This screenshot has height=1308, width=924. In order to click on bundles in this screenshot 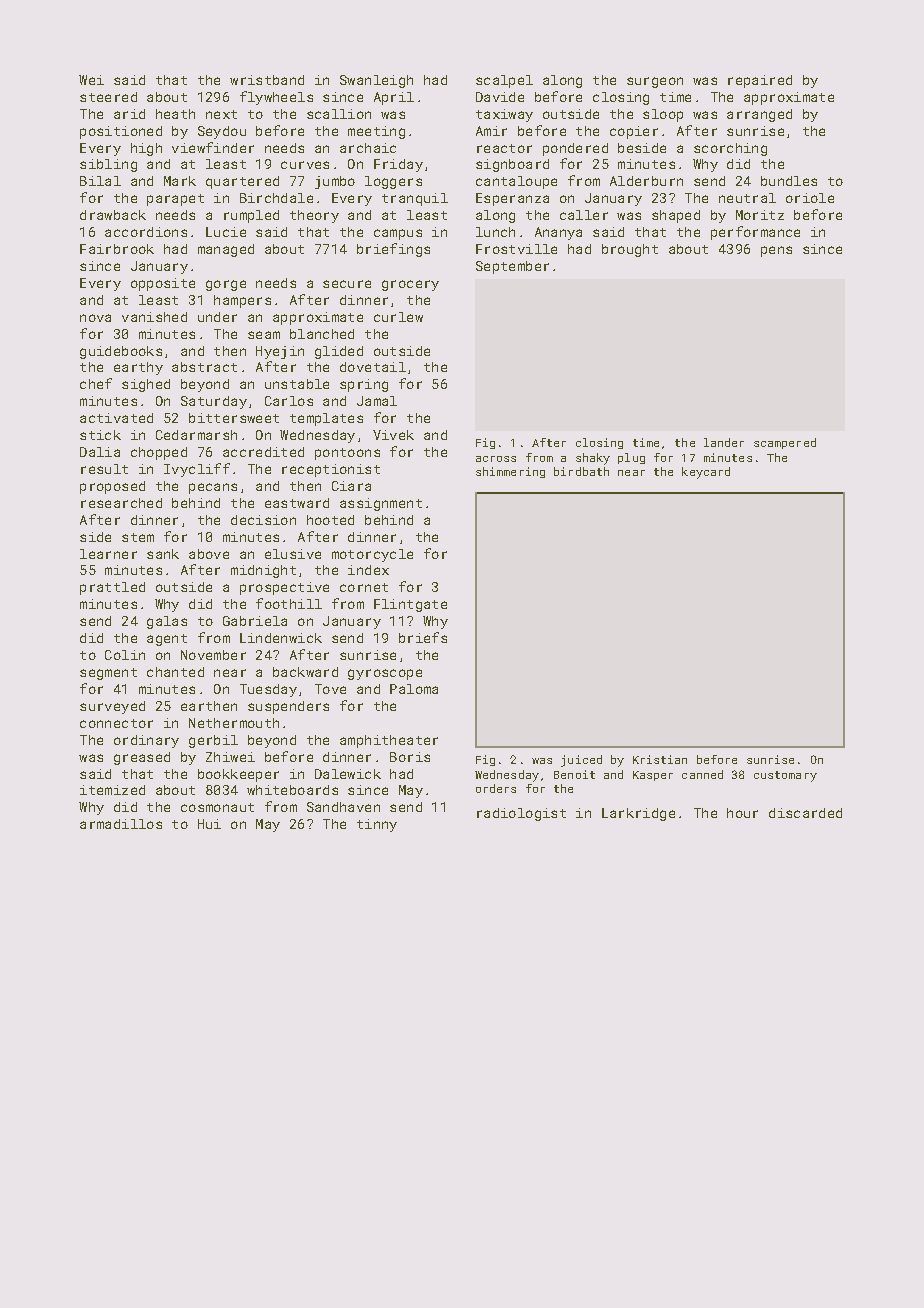, I will do `click(789, 181)`.
